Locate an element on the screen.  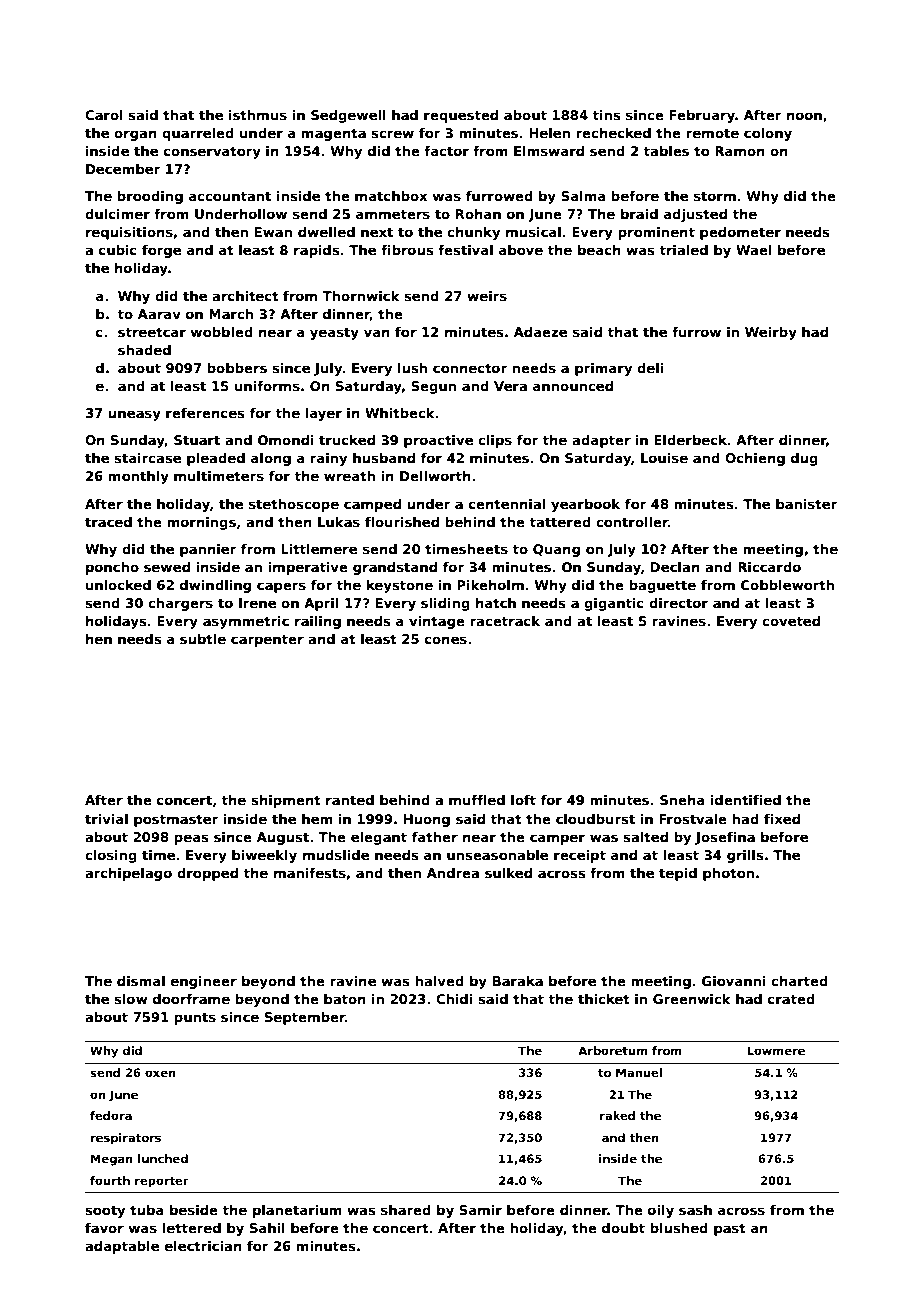
racetrack is located at coordinates (505, 621).
